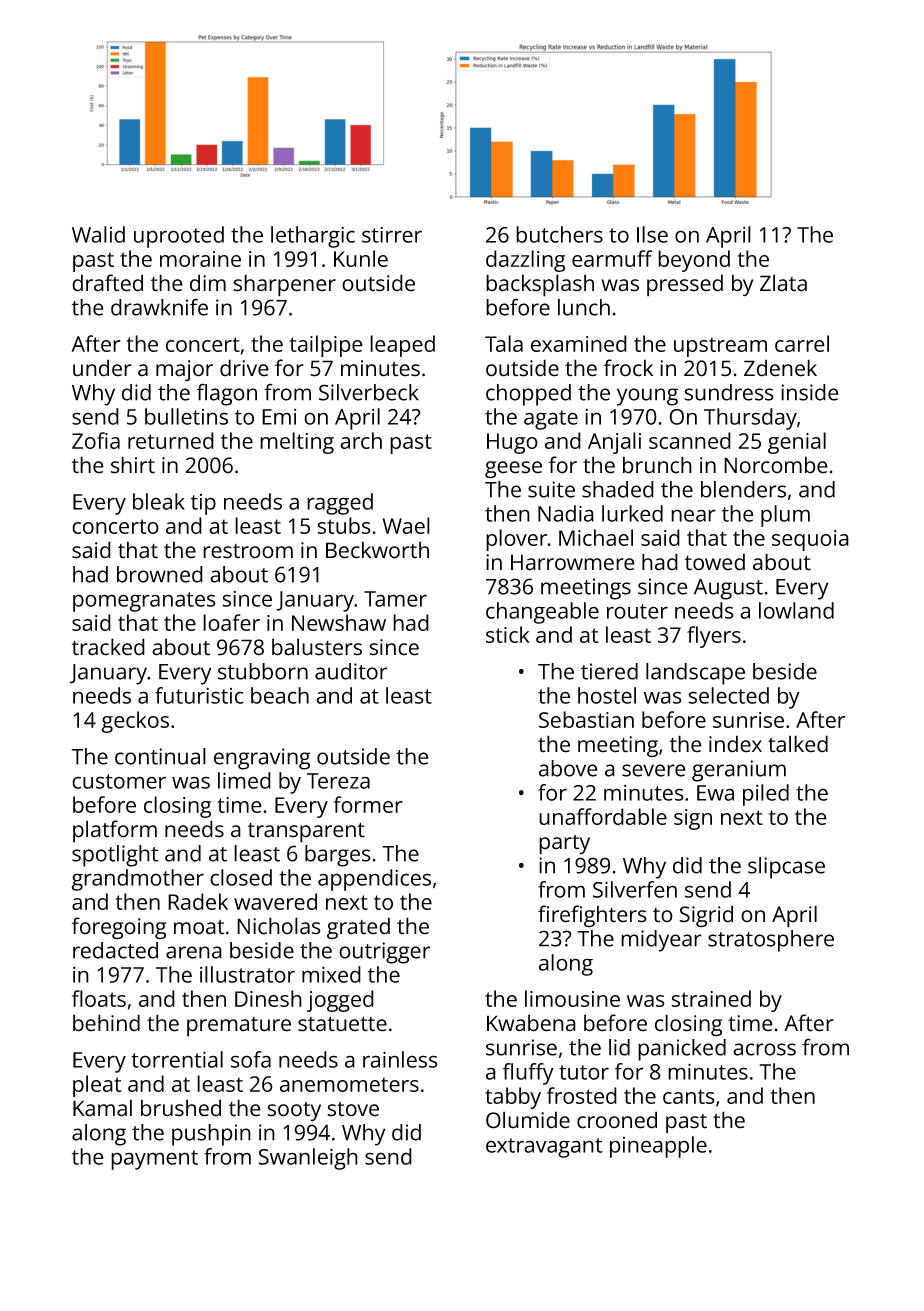  What do you see at coordinates (326, 346) in the screenshot?
I see `tailpipe` at bounding box center [326, 346].
